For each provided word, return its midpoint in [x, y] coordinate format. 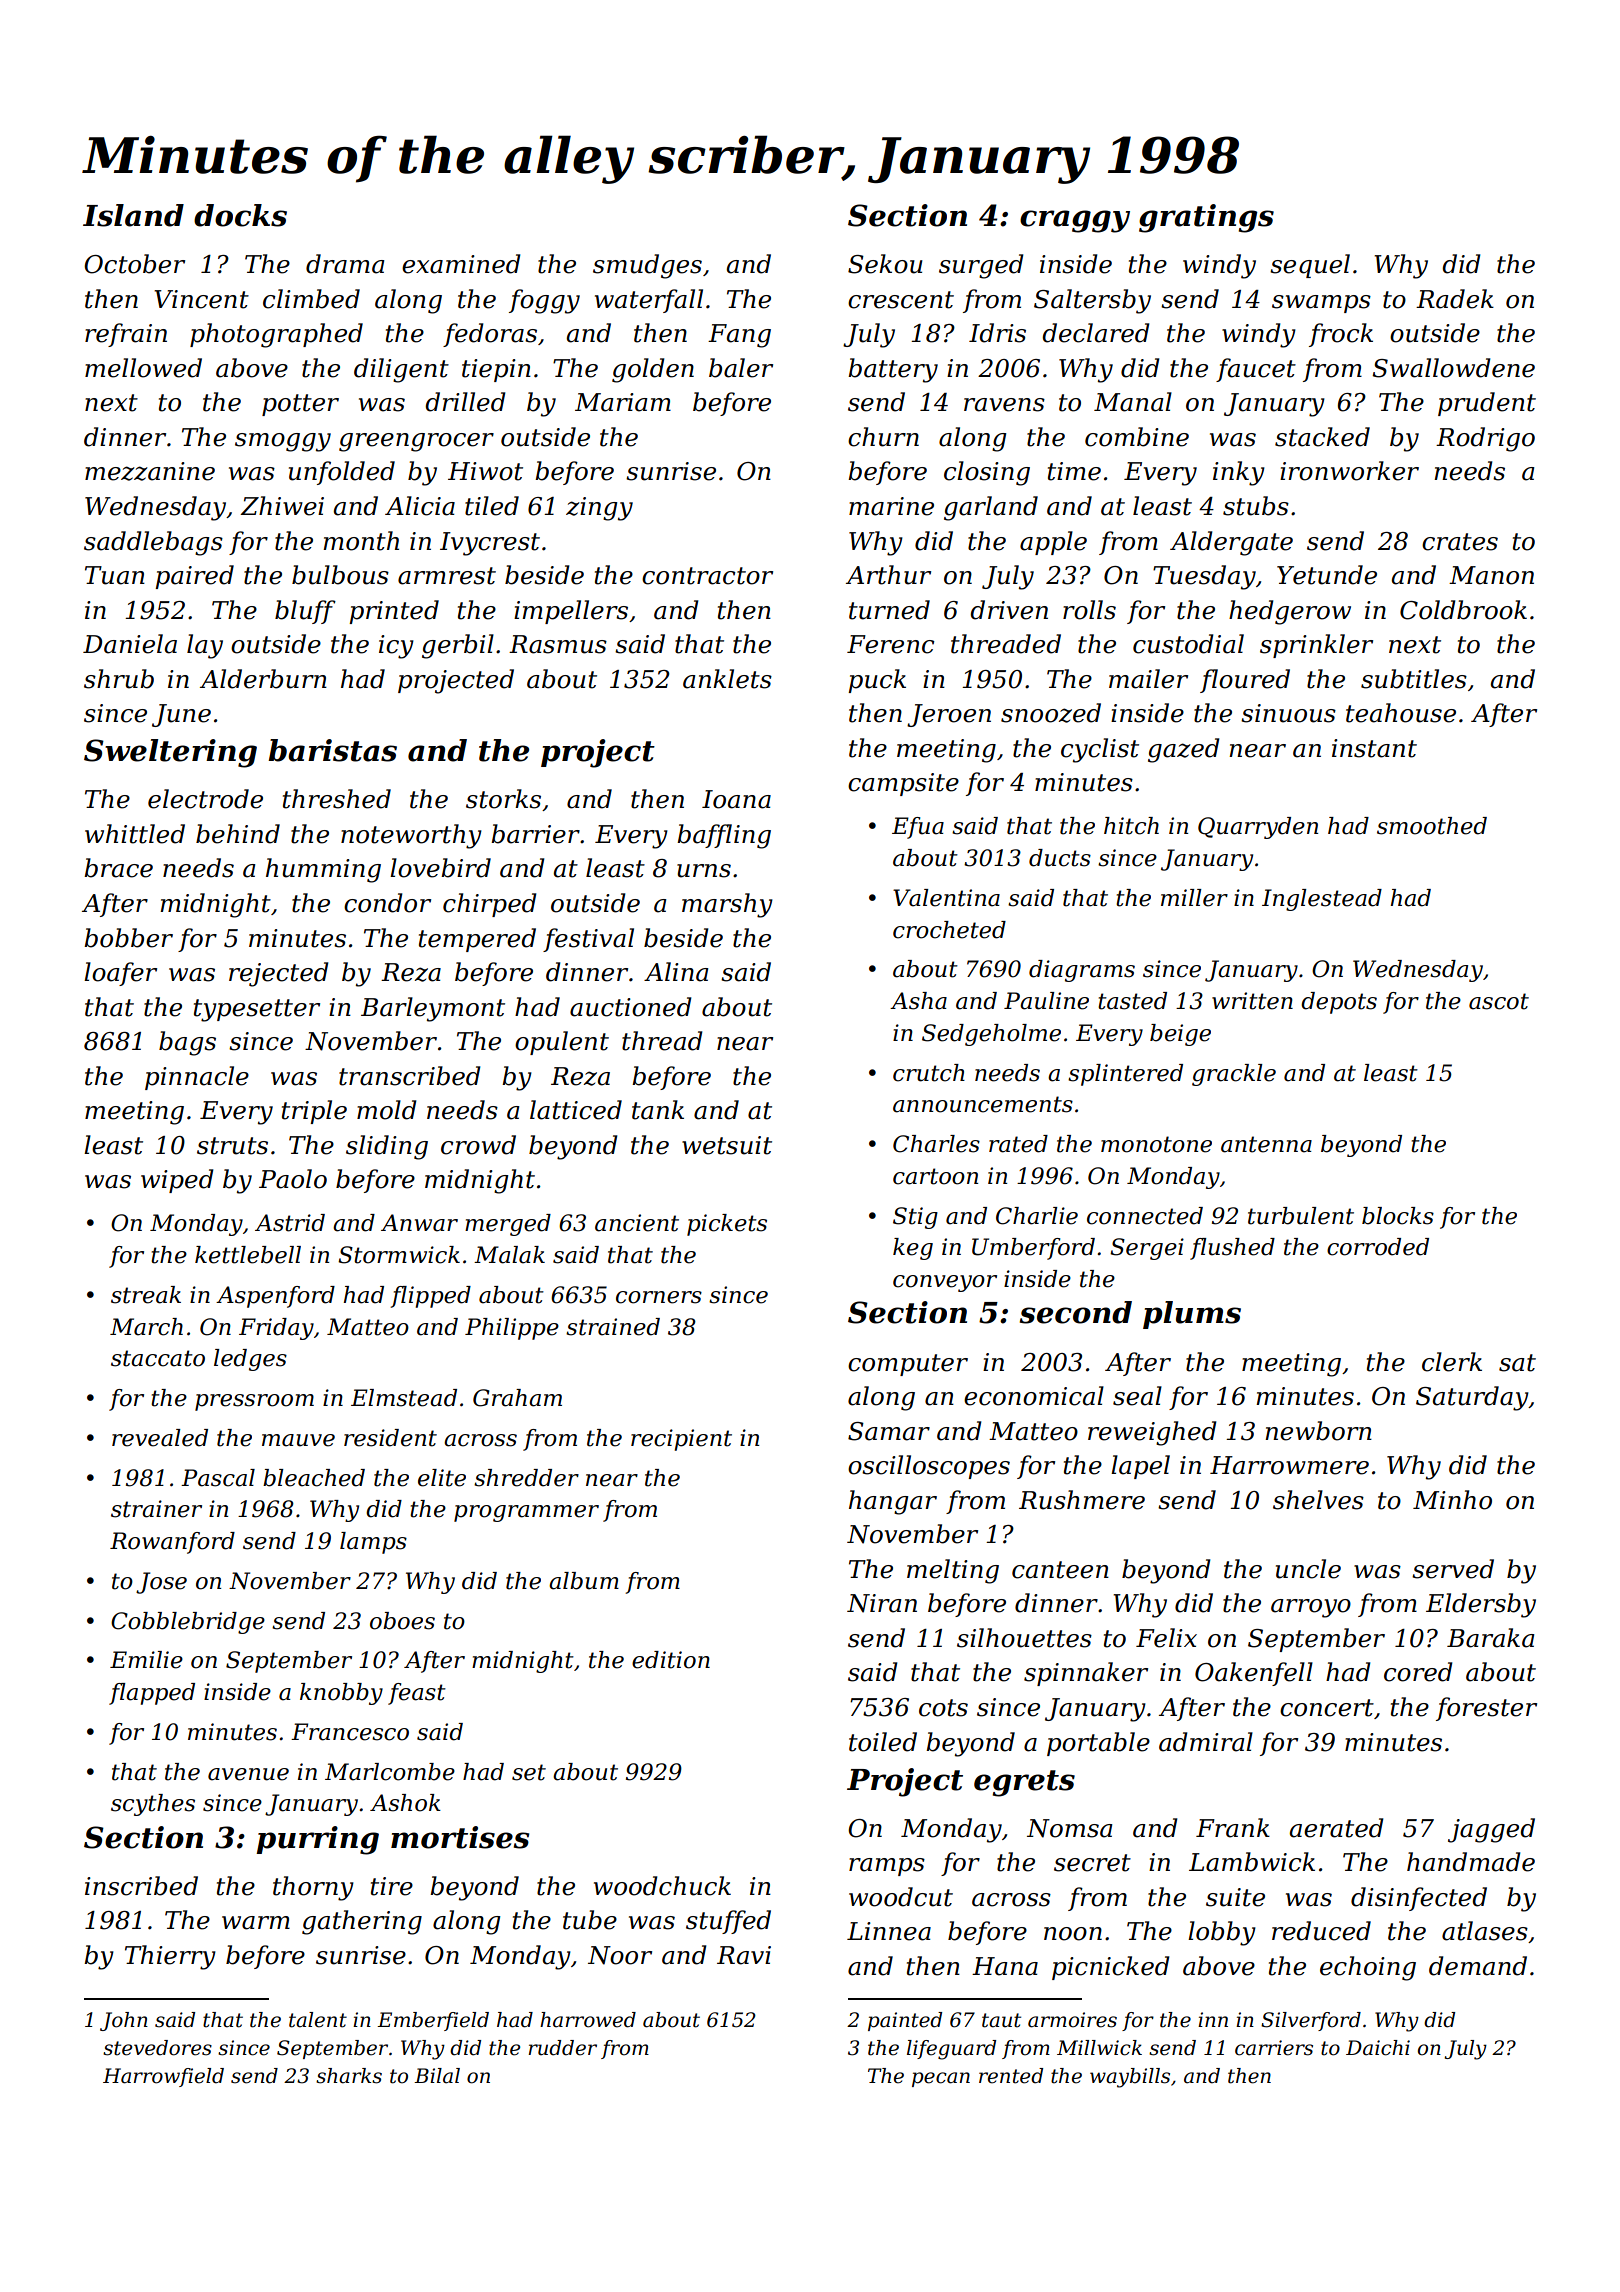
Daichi [1378, 2048]
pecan [941, 2079]
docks [240, 215]
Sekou [885, 264]
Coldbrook [1463, 610]
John [124, 2021]
